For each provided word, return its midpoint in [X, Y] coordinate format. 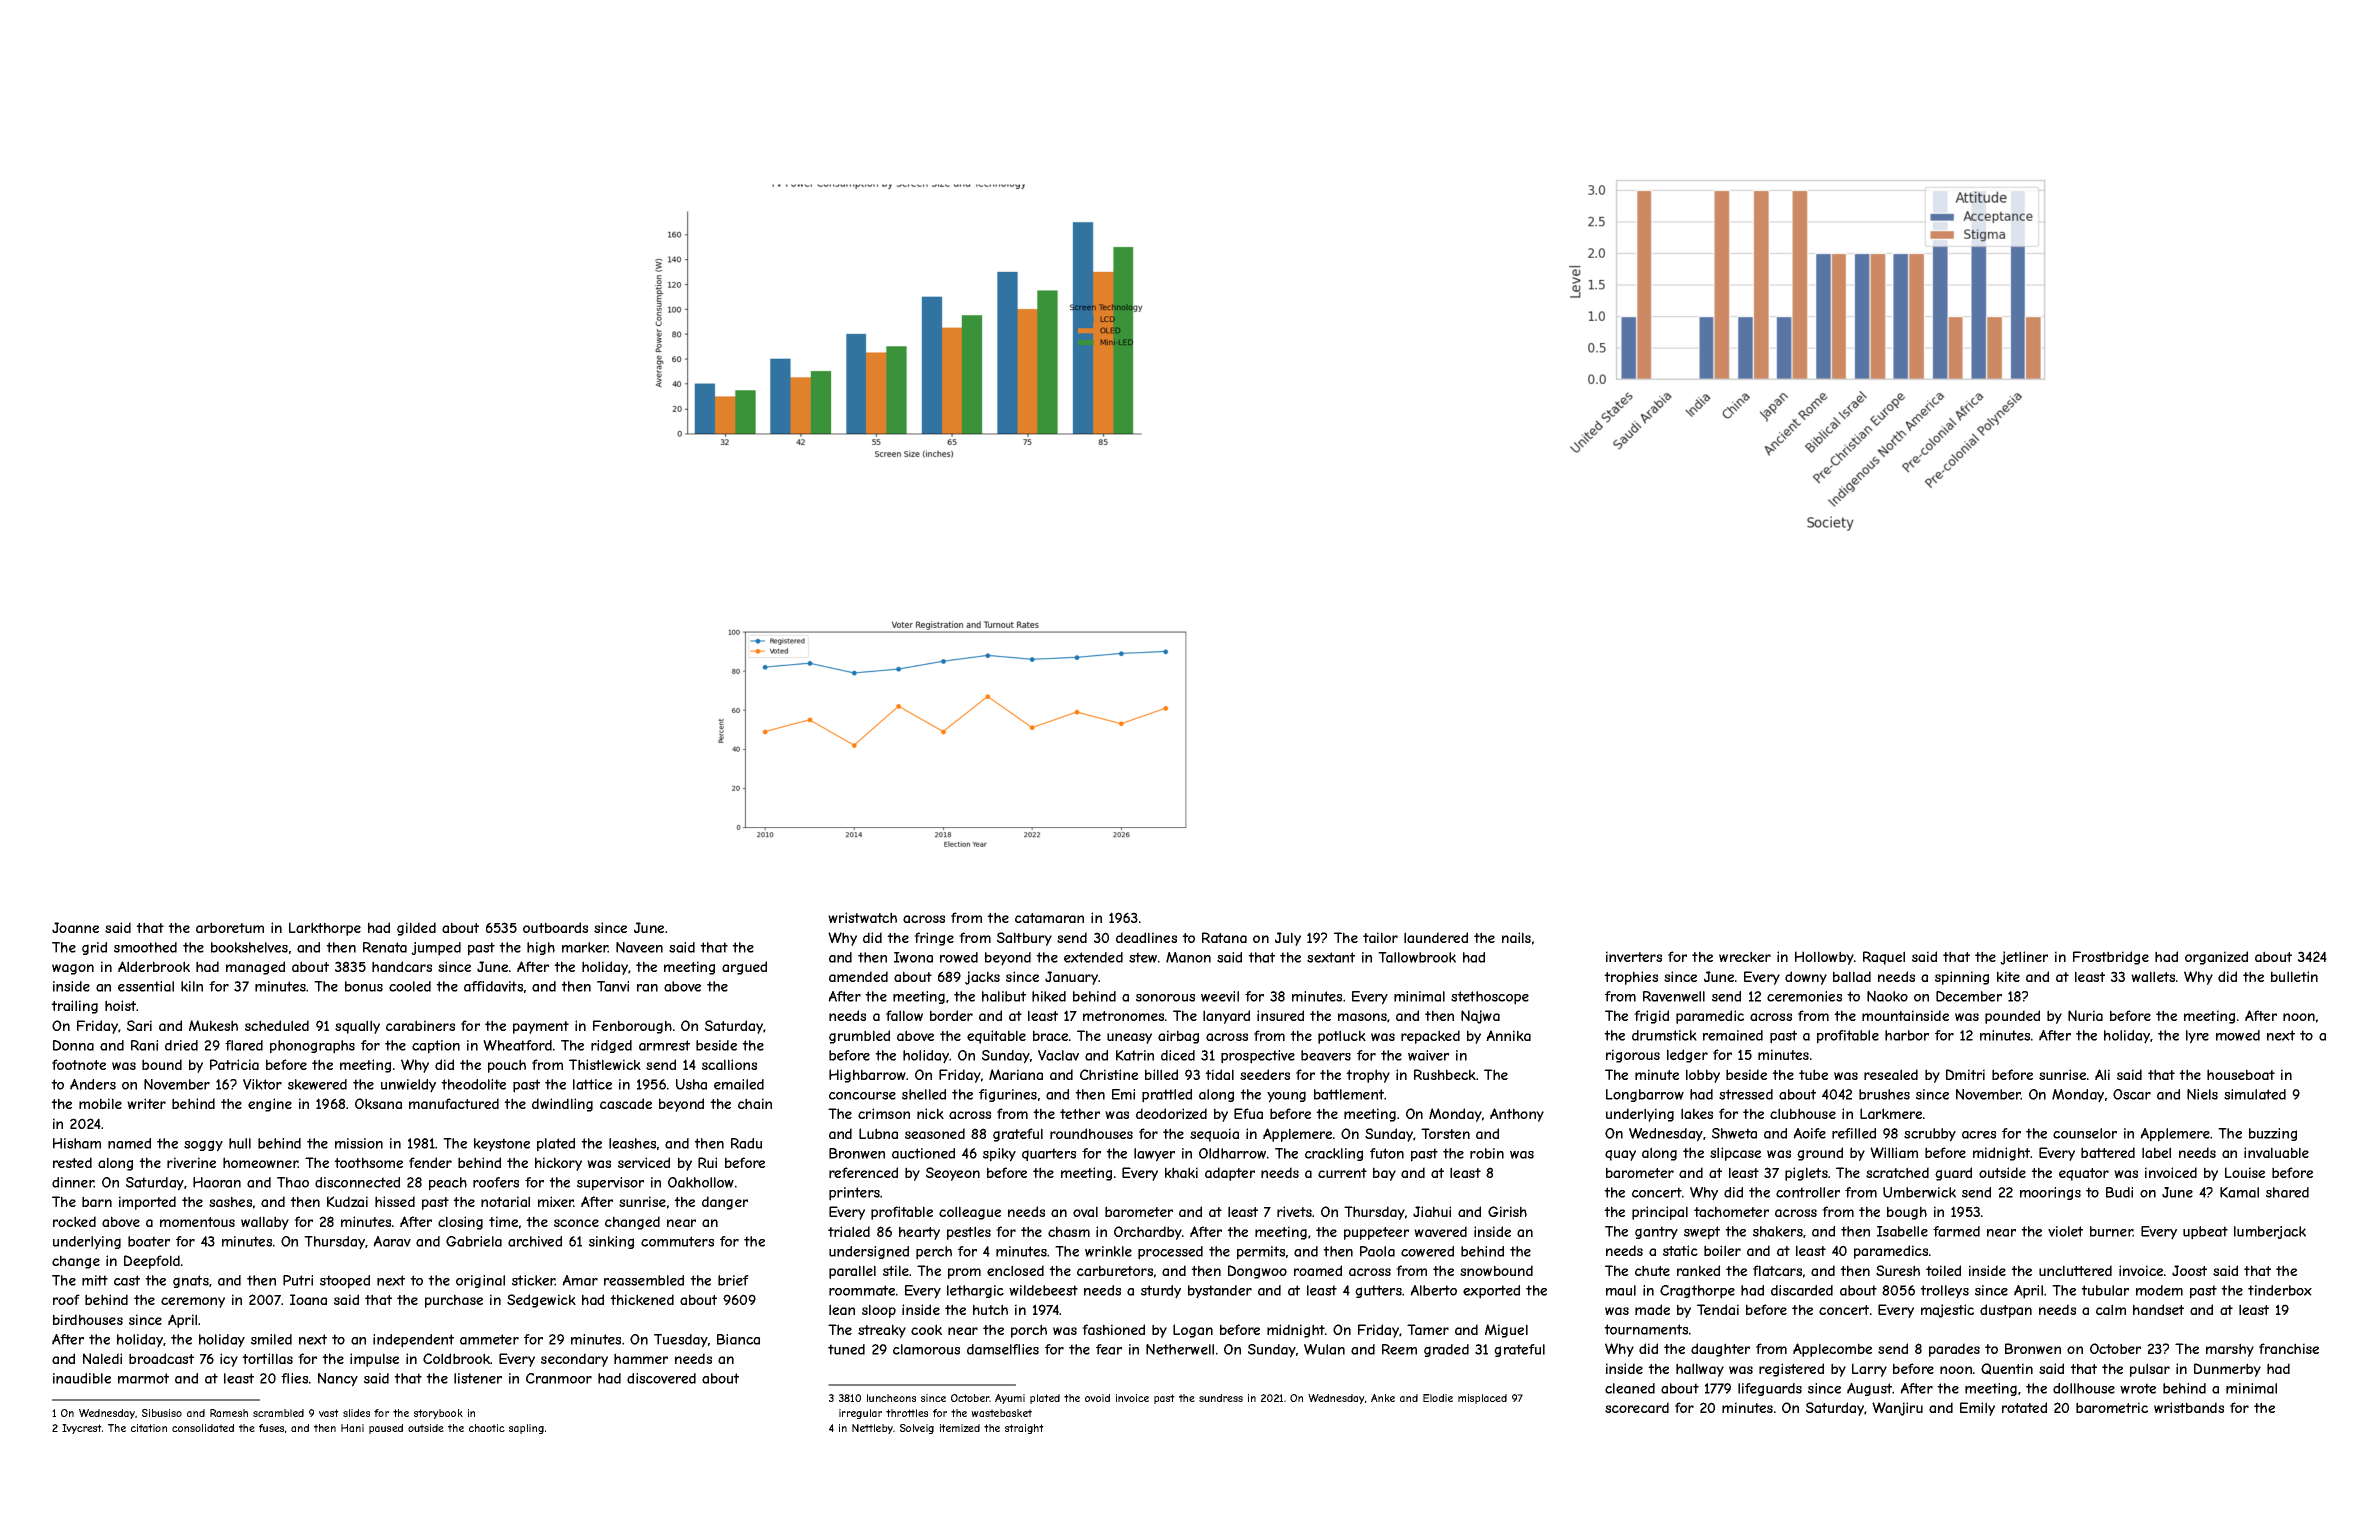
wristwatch [862, 917]
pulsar [2150, 1370]
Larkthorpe [325, 929]
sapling [526, 1429]
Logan [1193, 1331]
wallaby [265, 1223]
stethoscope [1490, 998]
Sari [139, 1025]
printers [854, 1194]
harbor [1907, 1035]
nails [1516, 937]
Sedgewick [541, 1301]
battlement [1349, 1094]
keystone [502, 1145]
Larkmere [1891, 1113]
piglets [1806, 1174]
